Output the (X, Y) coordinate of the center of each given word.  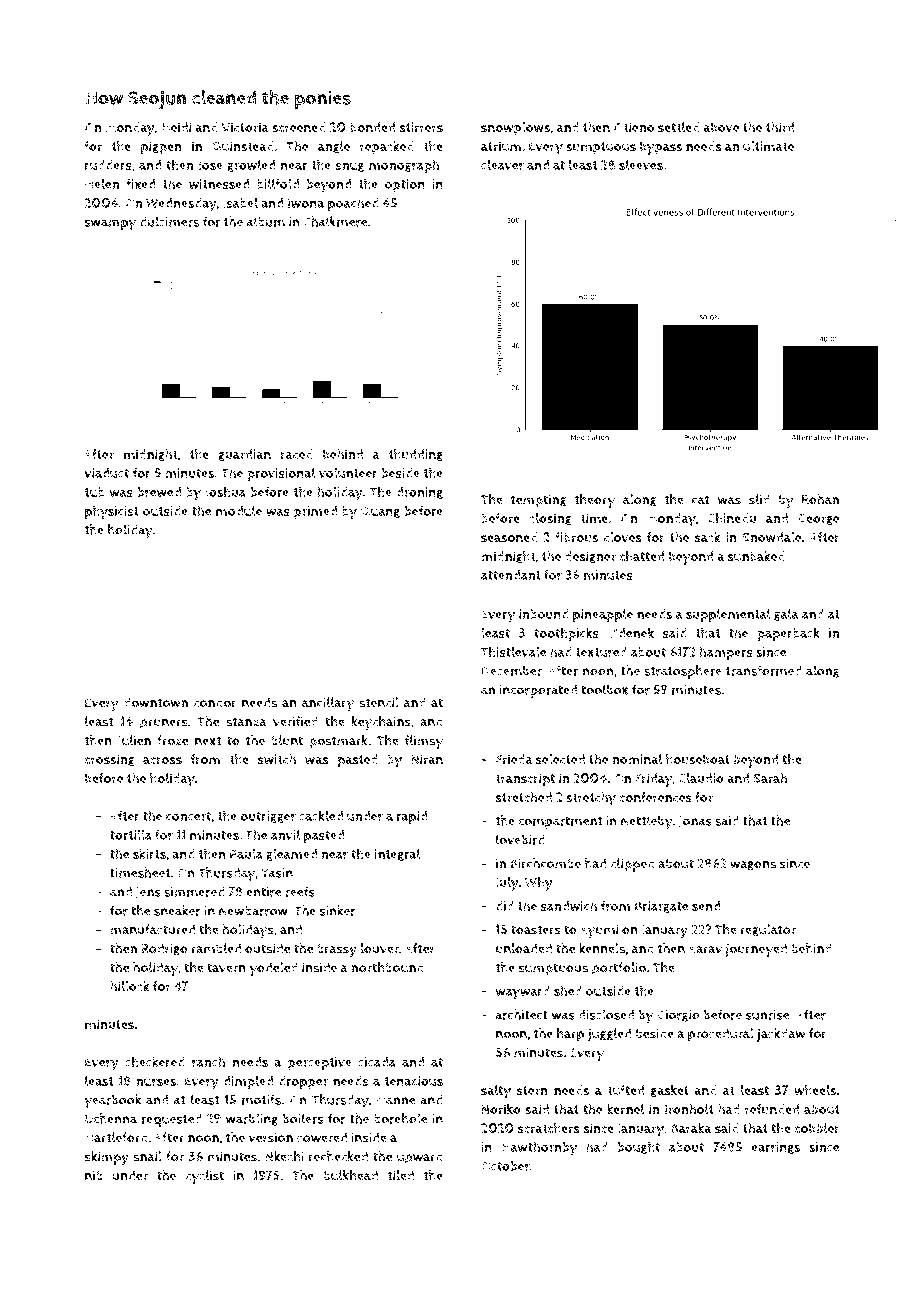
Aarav (705, 949)
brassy (337, 950)
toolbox (604, 689)
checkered (155, 1061)
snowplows (515, 129)
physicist (112, 512)
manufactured (152, 929)
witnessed (219, 184)
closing (550, 519)
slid (759, 499)
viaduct (106, 473)
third (780, 127)
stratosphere (683, 672)
